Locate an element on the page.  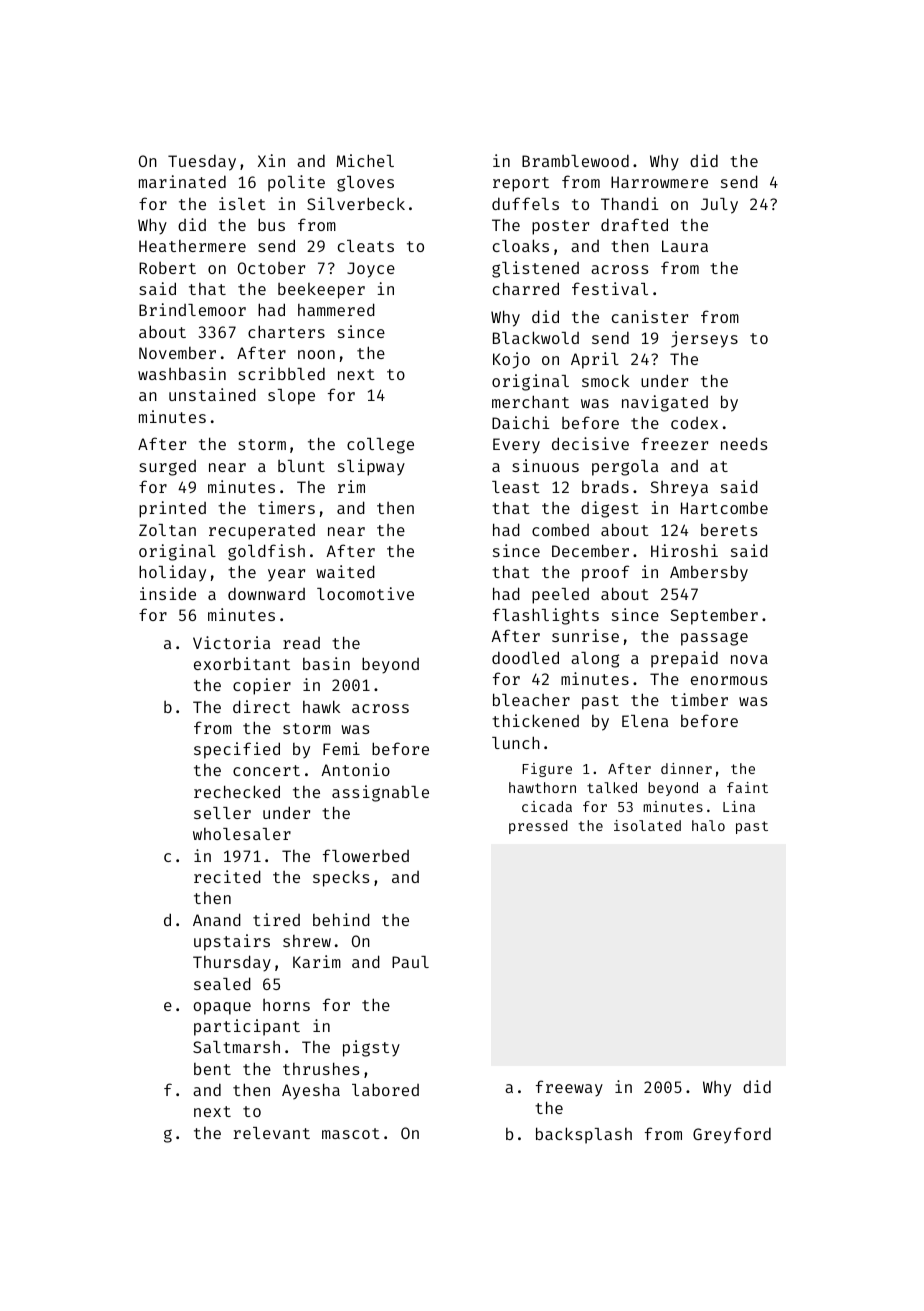
cleats is located at coordinates (366, 246).
